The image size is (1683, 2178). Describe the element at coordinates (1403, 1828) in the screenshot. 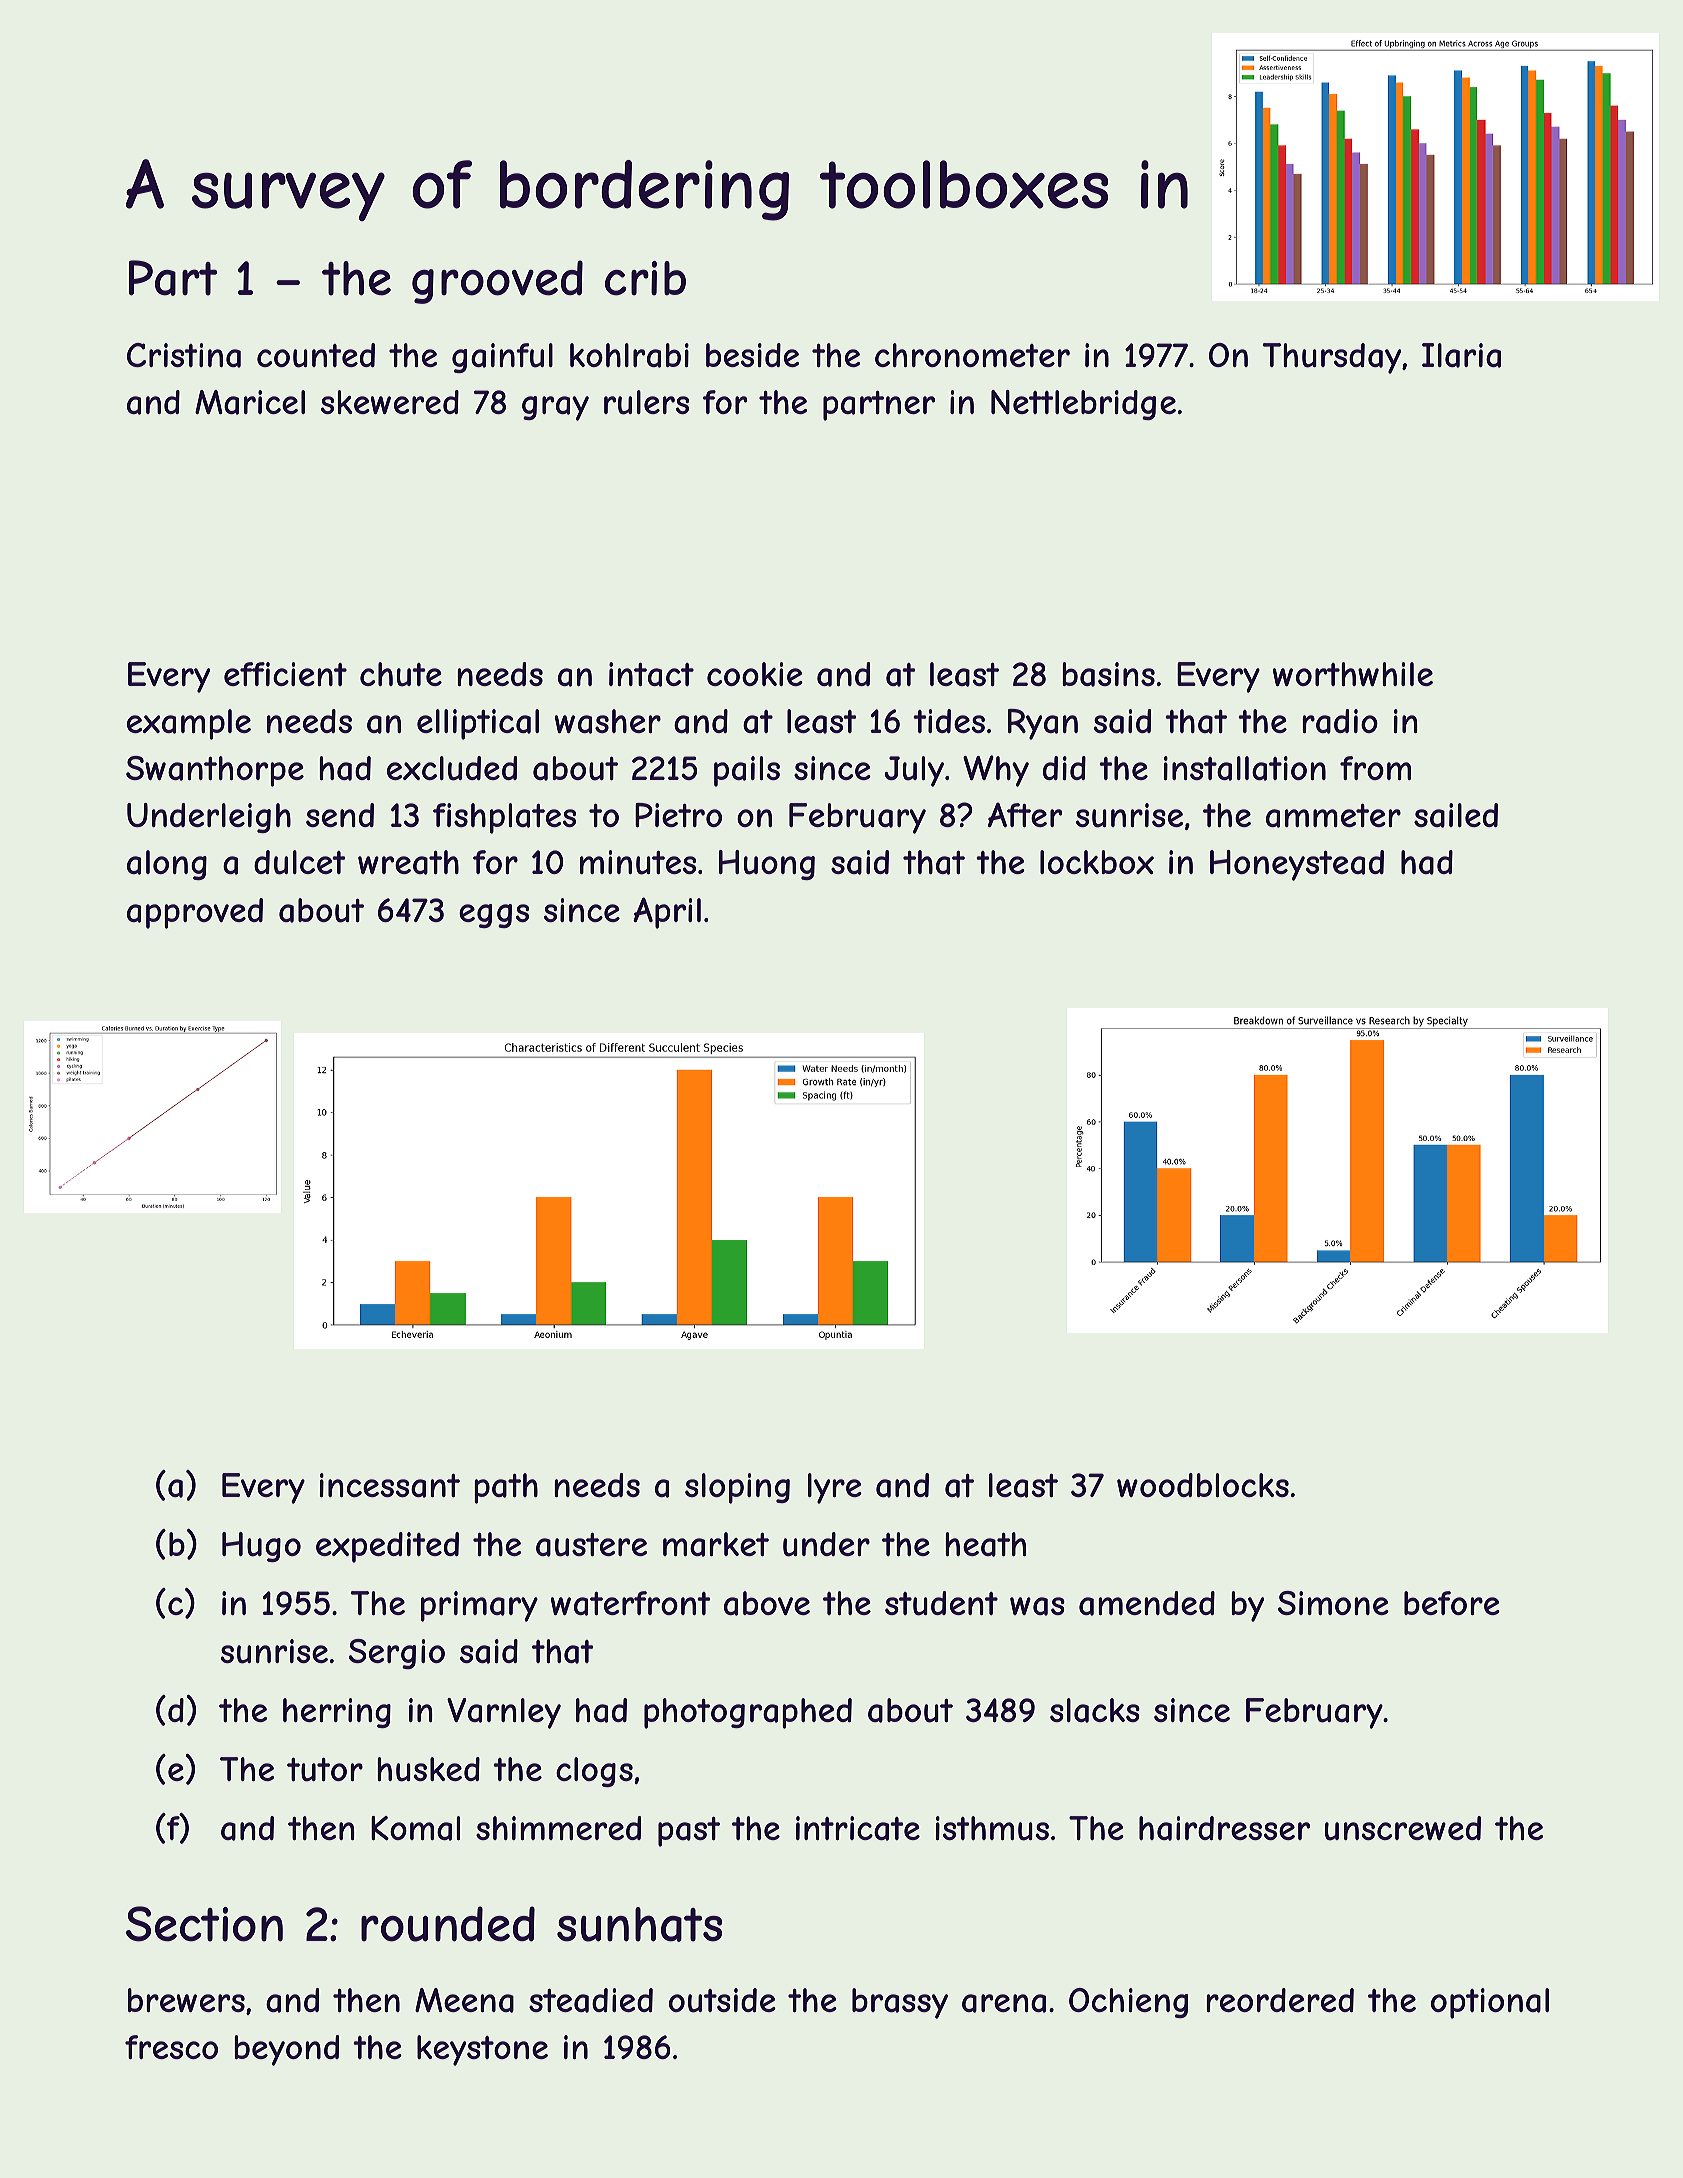

I see `unscrewed` at that location.
